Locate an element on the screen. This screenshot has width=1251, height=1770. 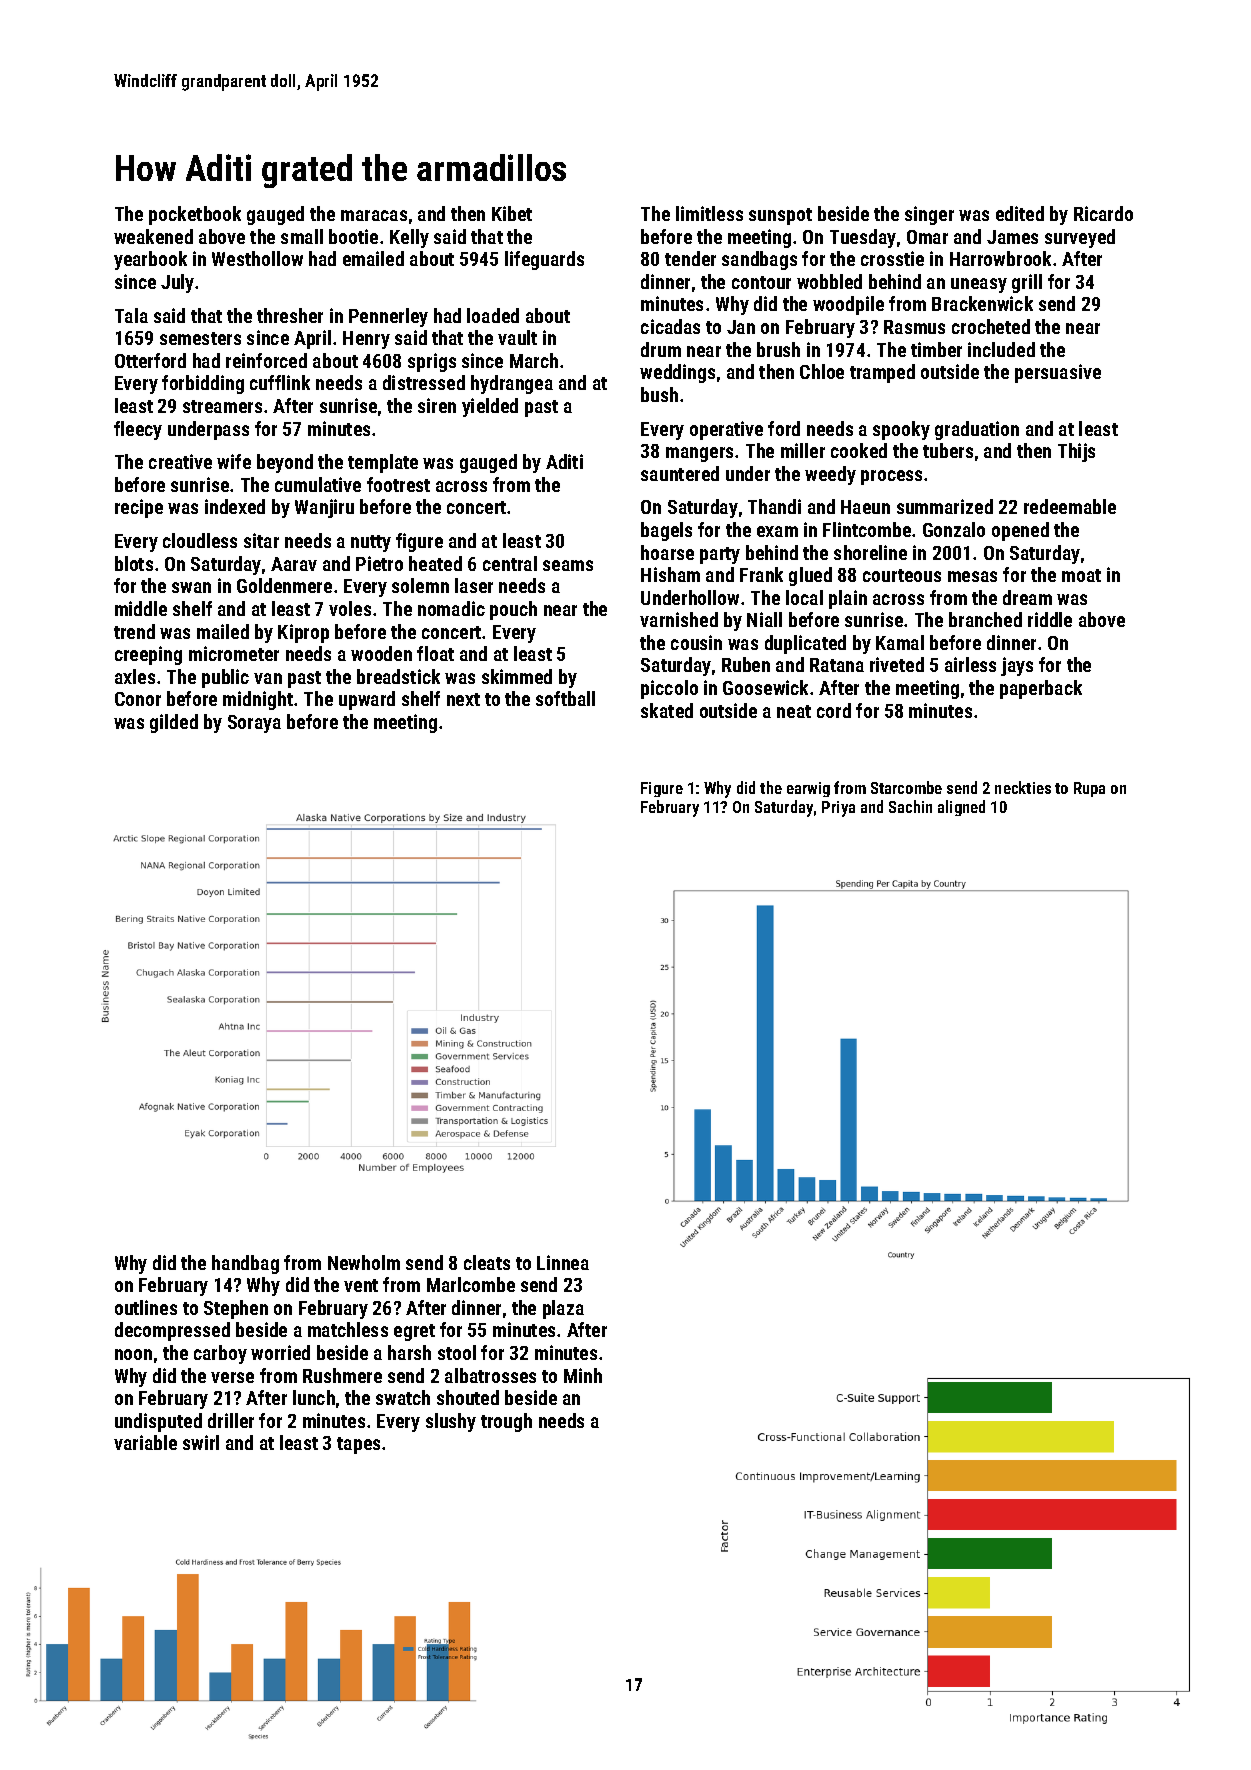
nutty is located at coordinates (371, 543).
